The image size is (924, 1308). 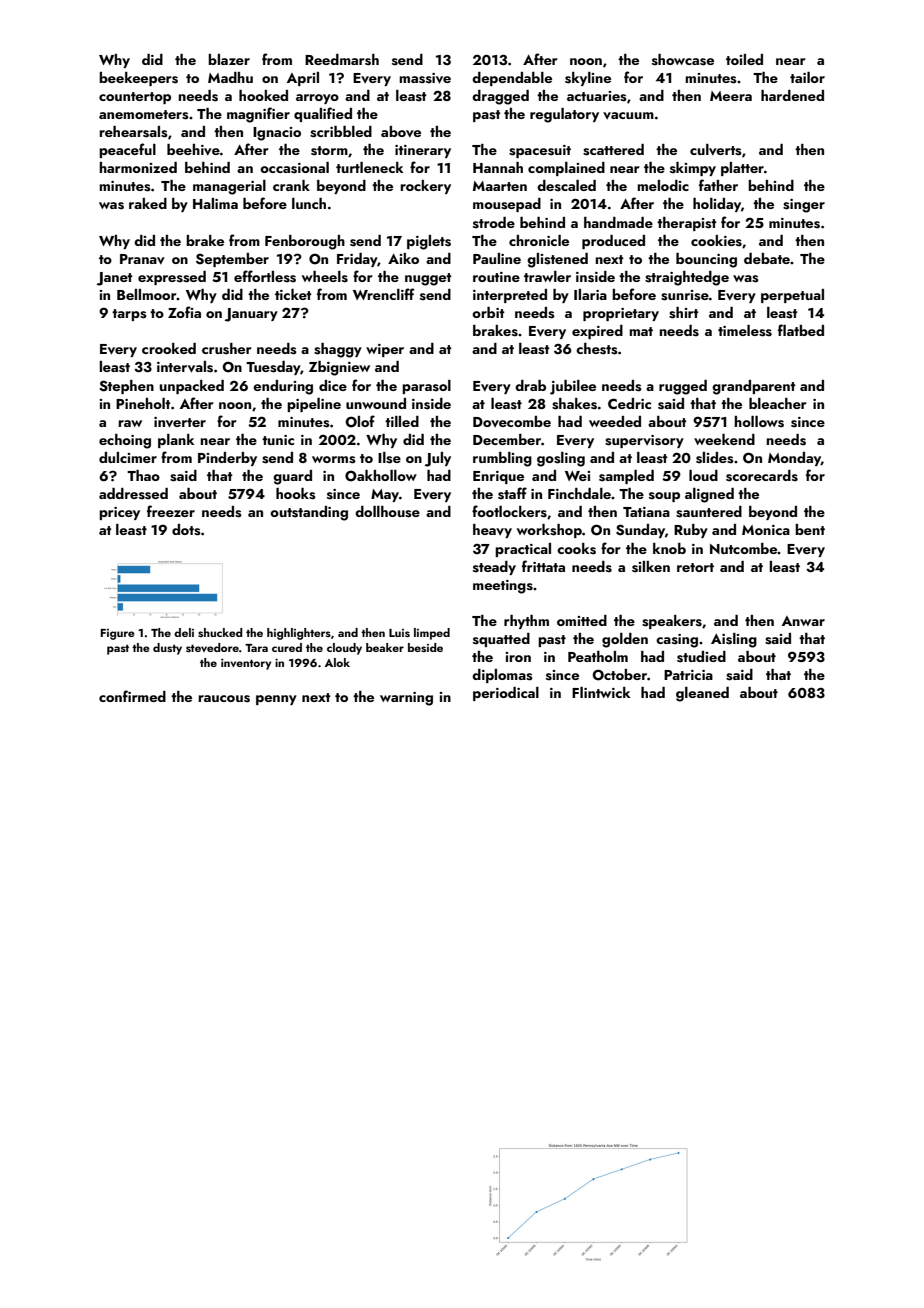 What do you see at coordinates (184, 632) in the page?
I see `deli` at bounding box center [184, 632].
